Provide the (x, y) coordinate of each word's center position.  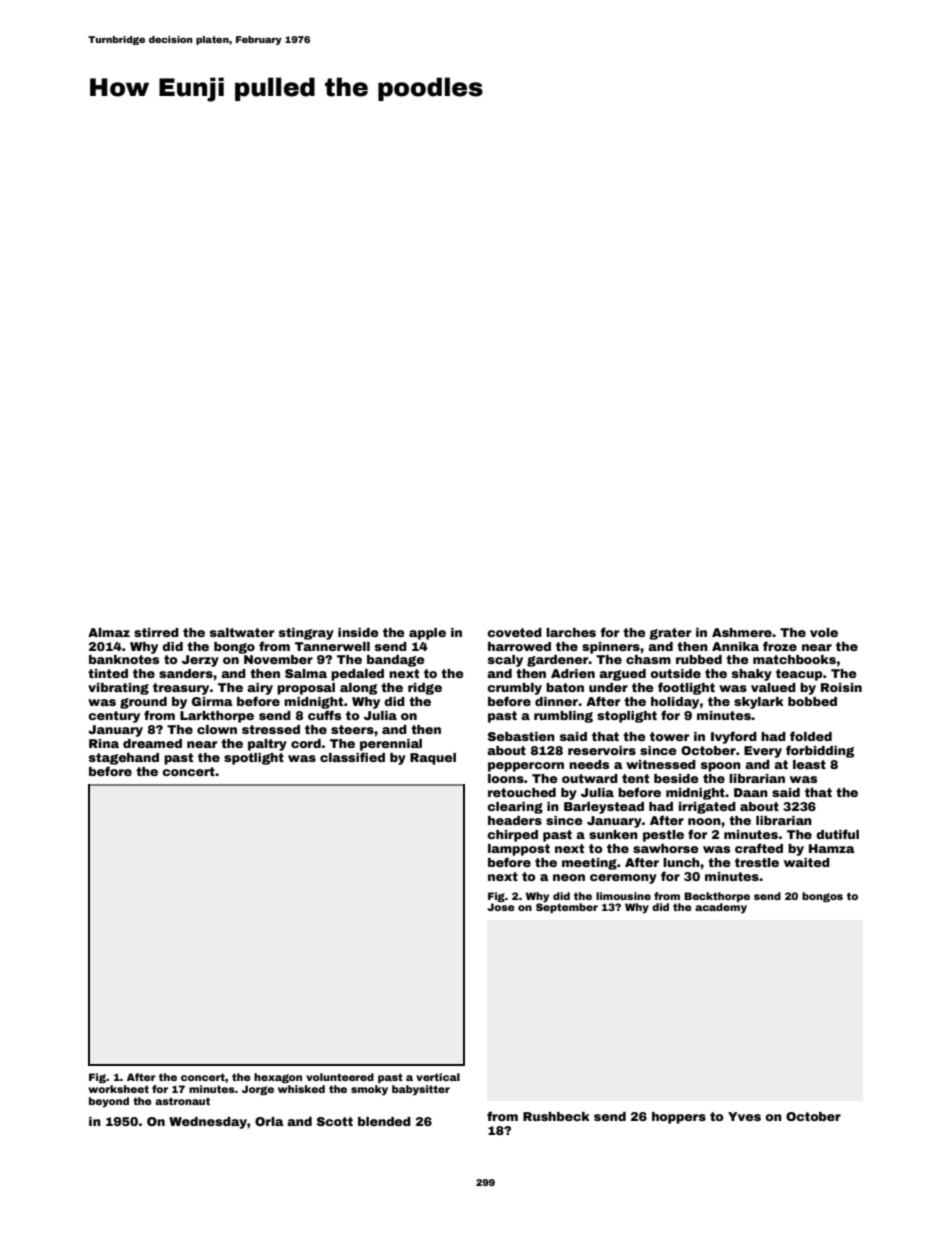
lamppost (519, 850)
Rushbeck (556, 1116)
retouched (522, 792)
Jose (501, 907)
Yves (744, 1116)
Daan (751, 792)
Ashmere (742, 632)
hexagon (278, 1078)
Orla (269, 1121)
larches (571, 632)
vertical (438, 1077)
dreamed (152, 743)
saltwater (242, 632)
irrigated (707, 808)
